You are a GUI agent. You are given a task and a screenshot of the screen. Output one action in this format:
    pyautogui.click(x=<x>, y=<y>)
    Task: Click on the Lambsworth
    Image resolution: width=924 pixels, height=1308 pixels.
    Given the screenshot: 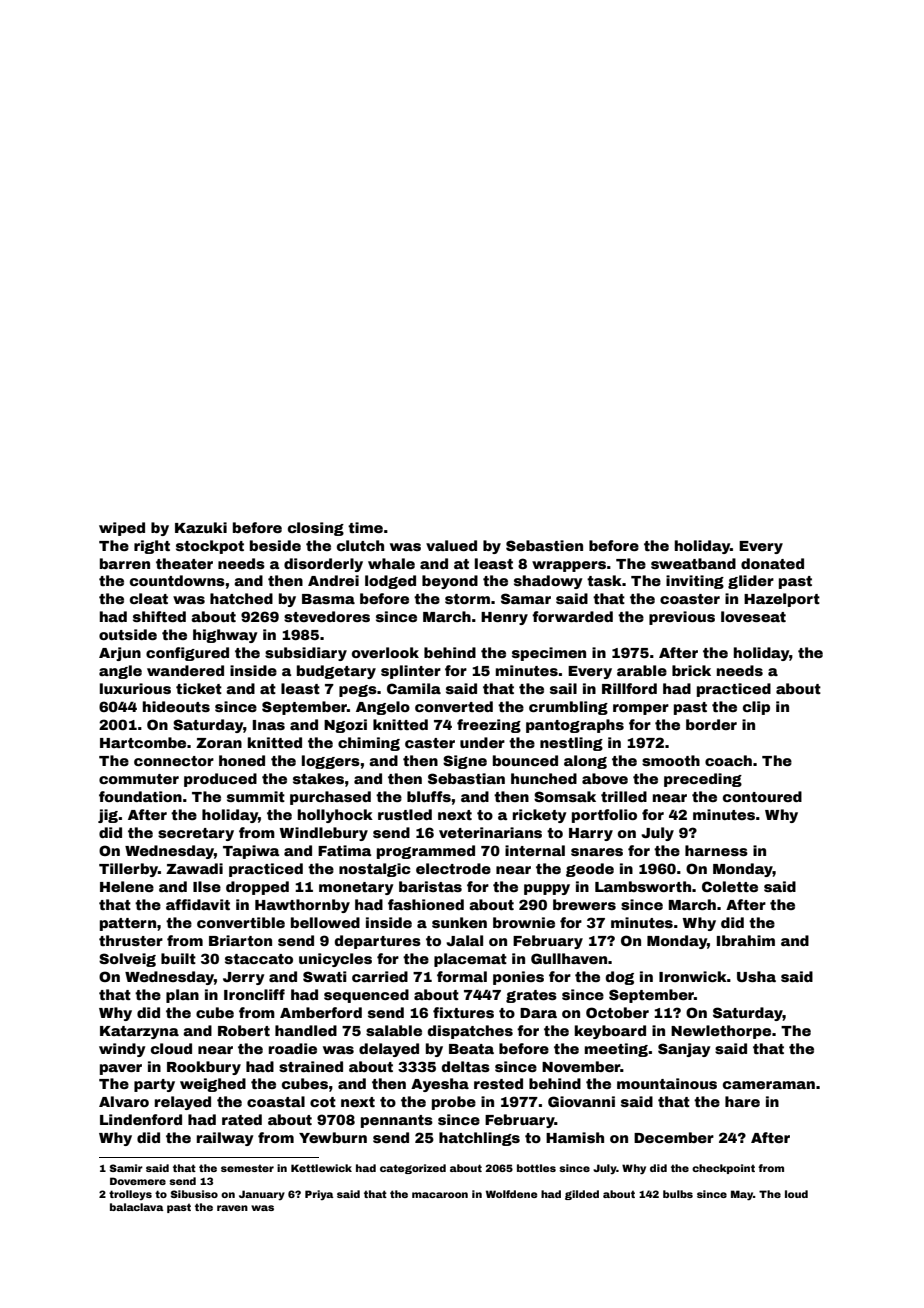 What is the action you would take?
    pyautogui.click(x=643, y=886)
